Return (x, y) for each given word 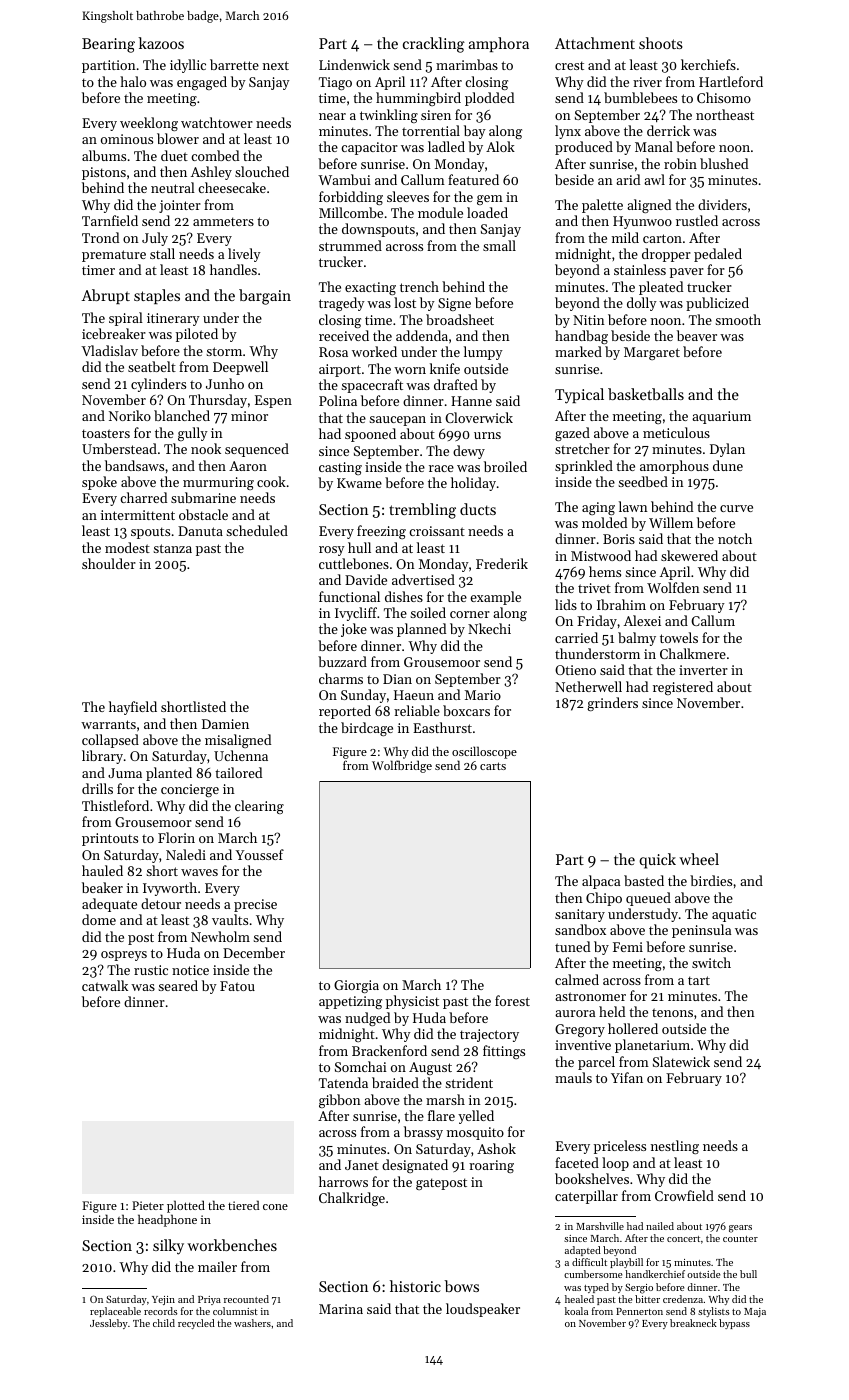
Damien (225, 724)
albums (104, 155)
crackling (434, 45)
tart (699, 980)
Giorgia (356, 986)
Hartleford (731, 81)
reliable (417, 710)
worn (410, 370)
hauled (102, 870)
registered (683, 688)
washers (252, 1323)
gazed (572, 434)
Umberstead (119, 448)
